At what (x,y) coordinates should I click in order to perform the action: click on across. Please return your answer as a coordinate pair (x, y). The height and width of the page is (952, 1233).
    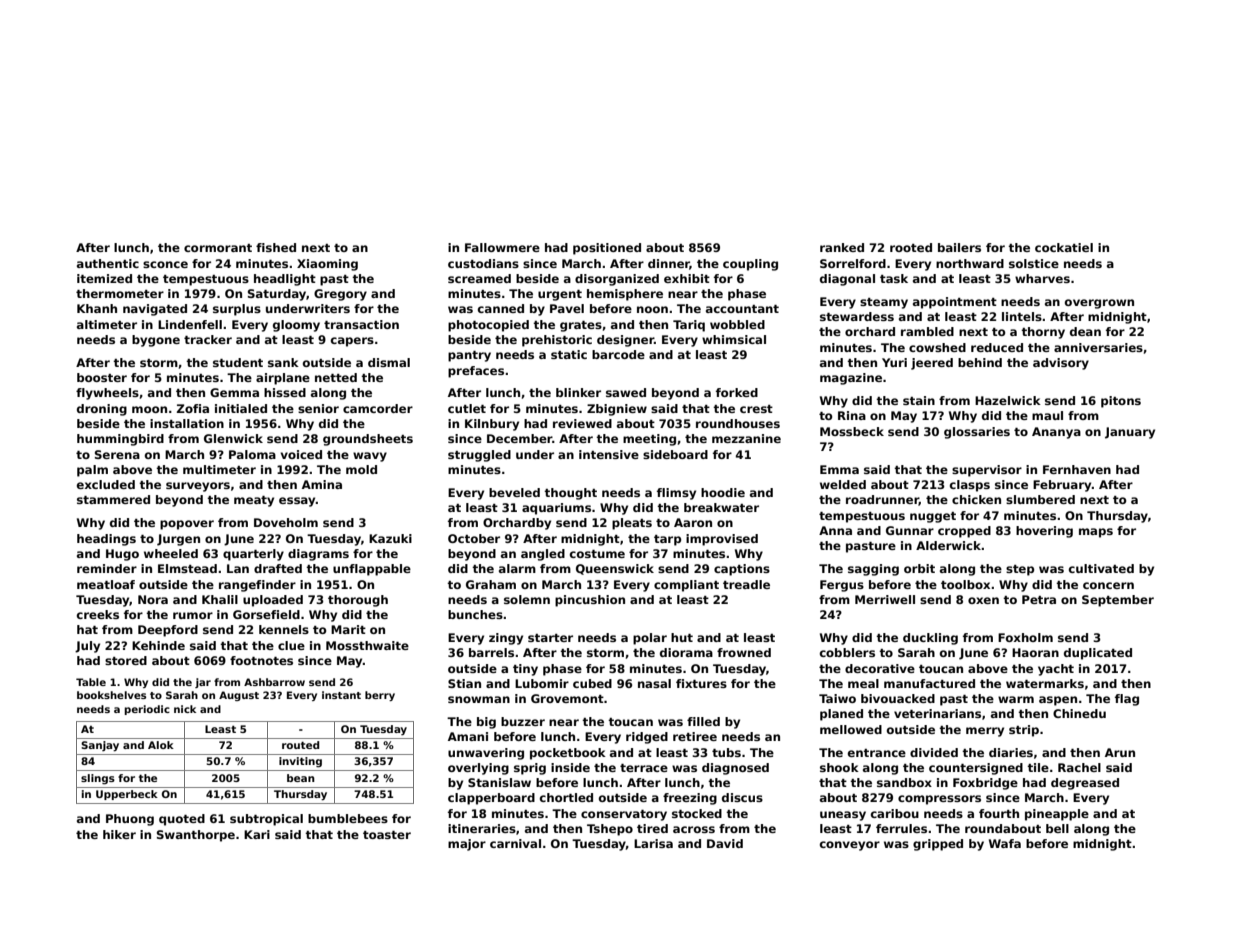
    Looking at the image, I should click on (694, 829).
